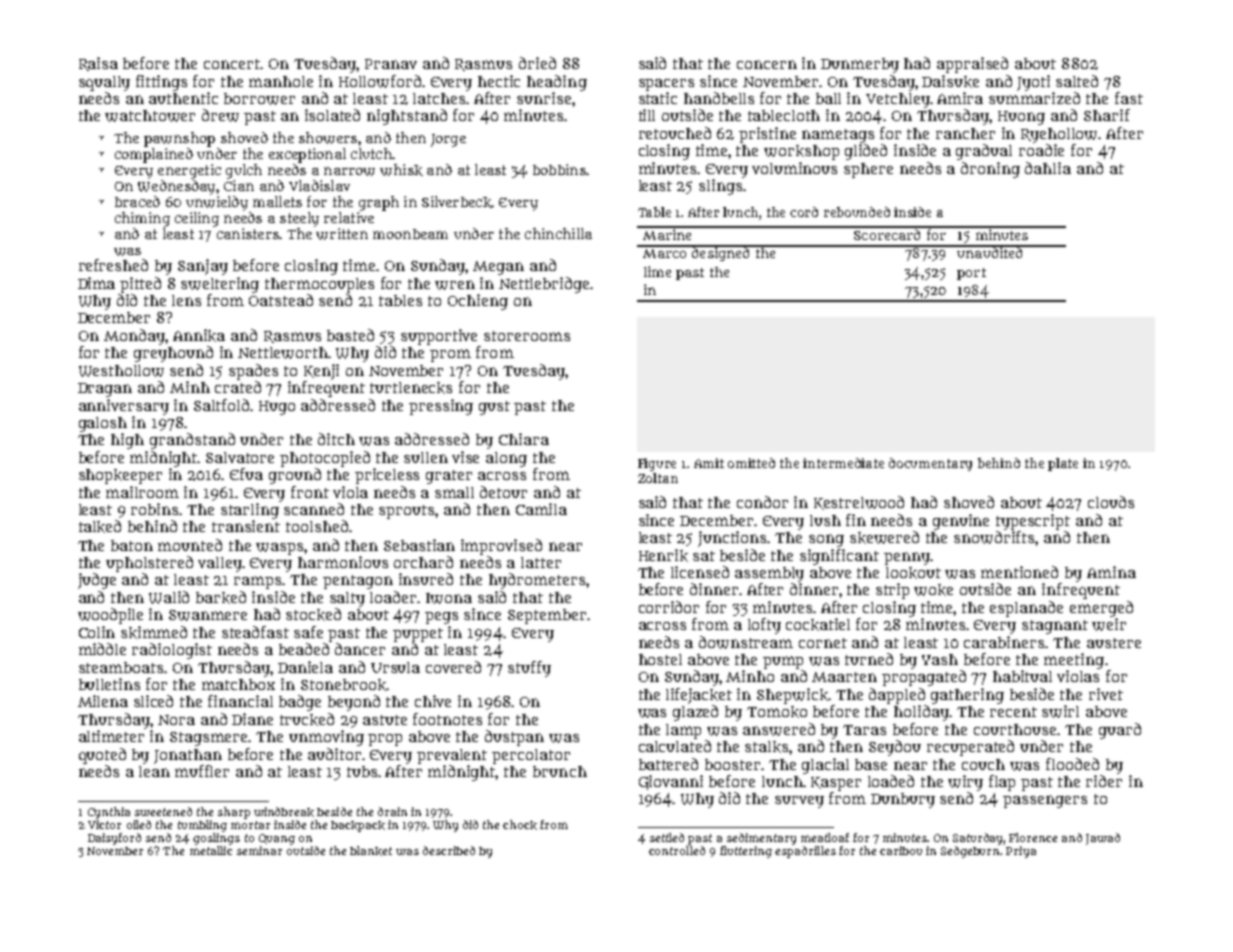 The image size is (1233, 952). I want to click on sweltering, so click(220, 285).
